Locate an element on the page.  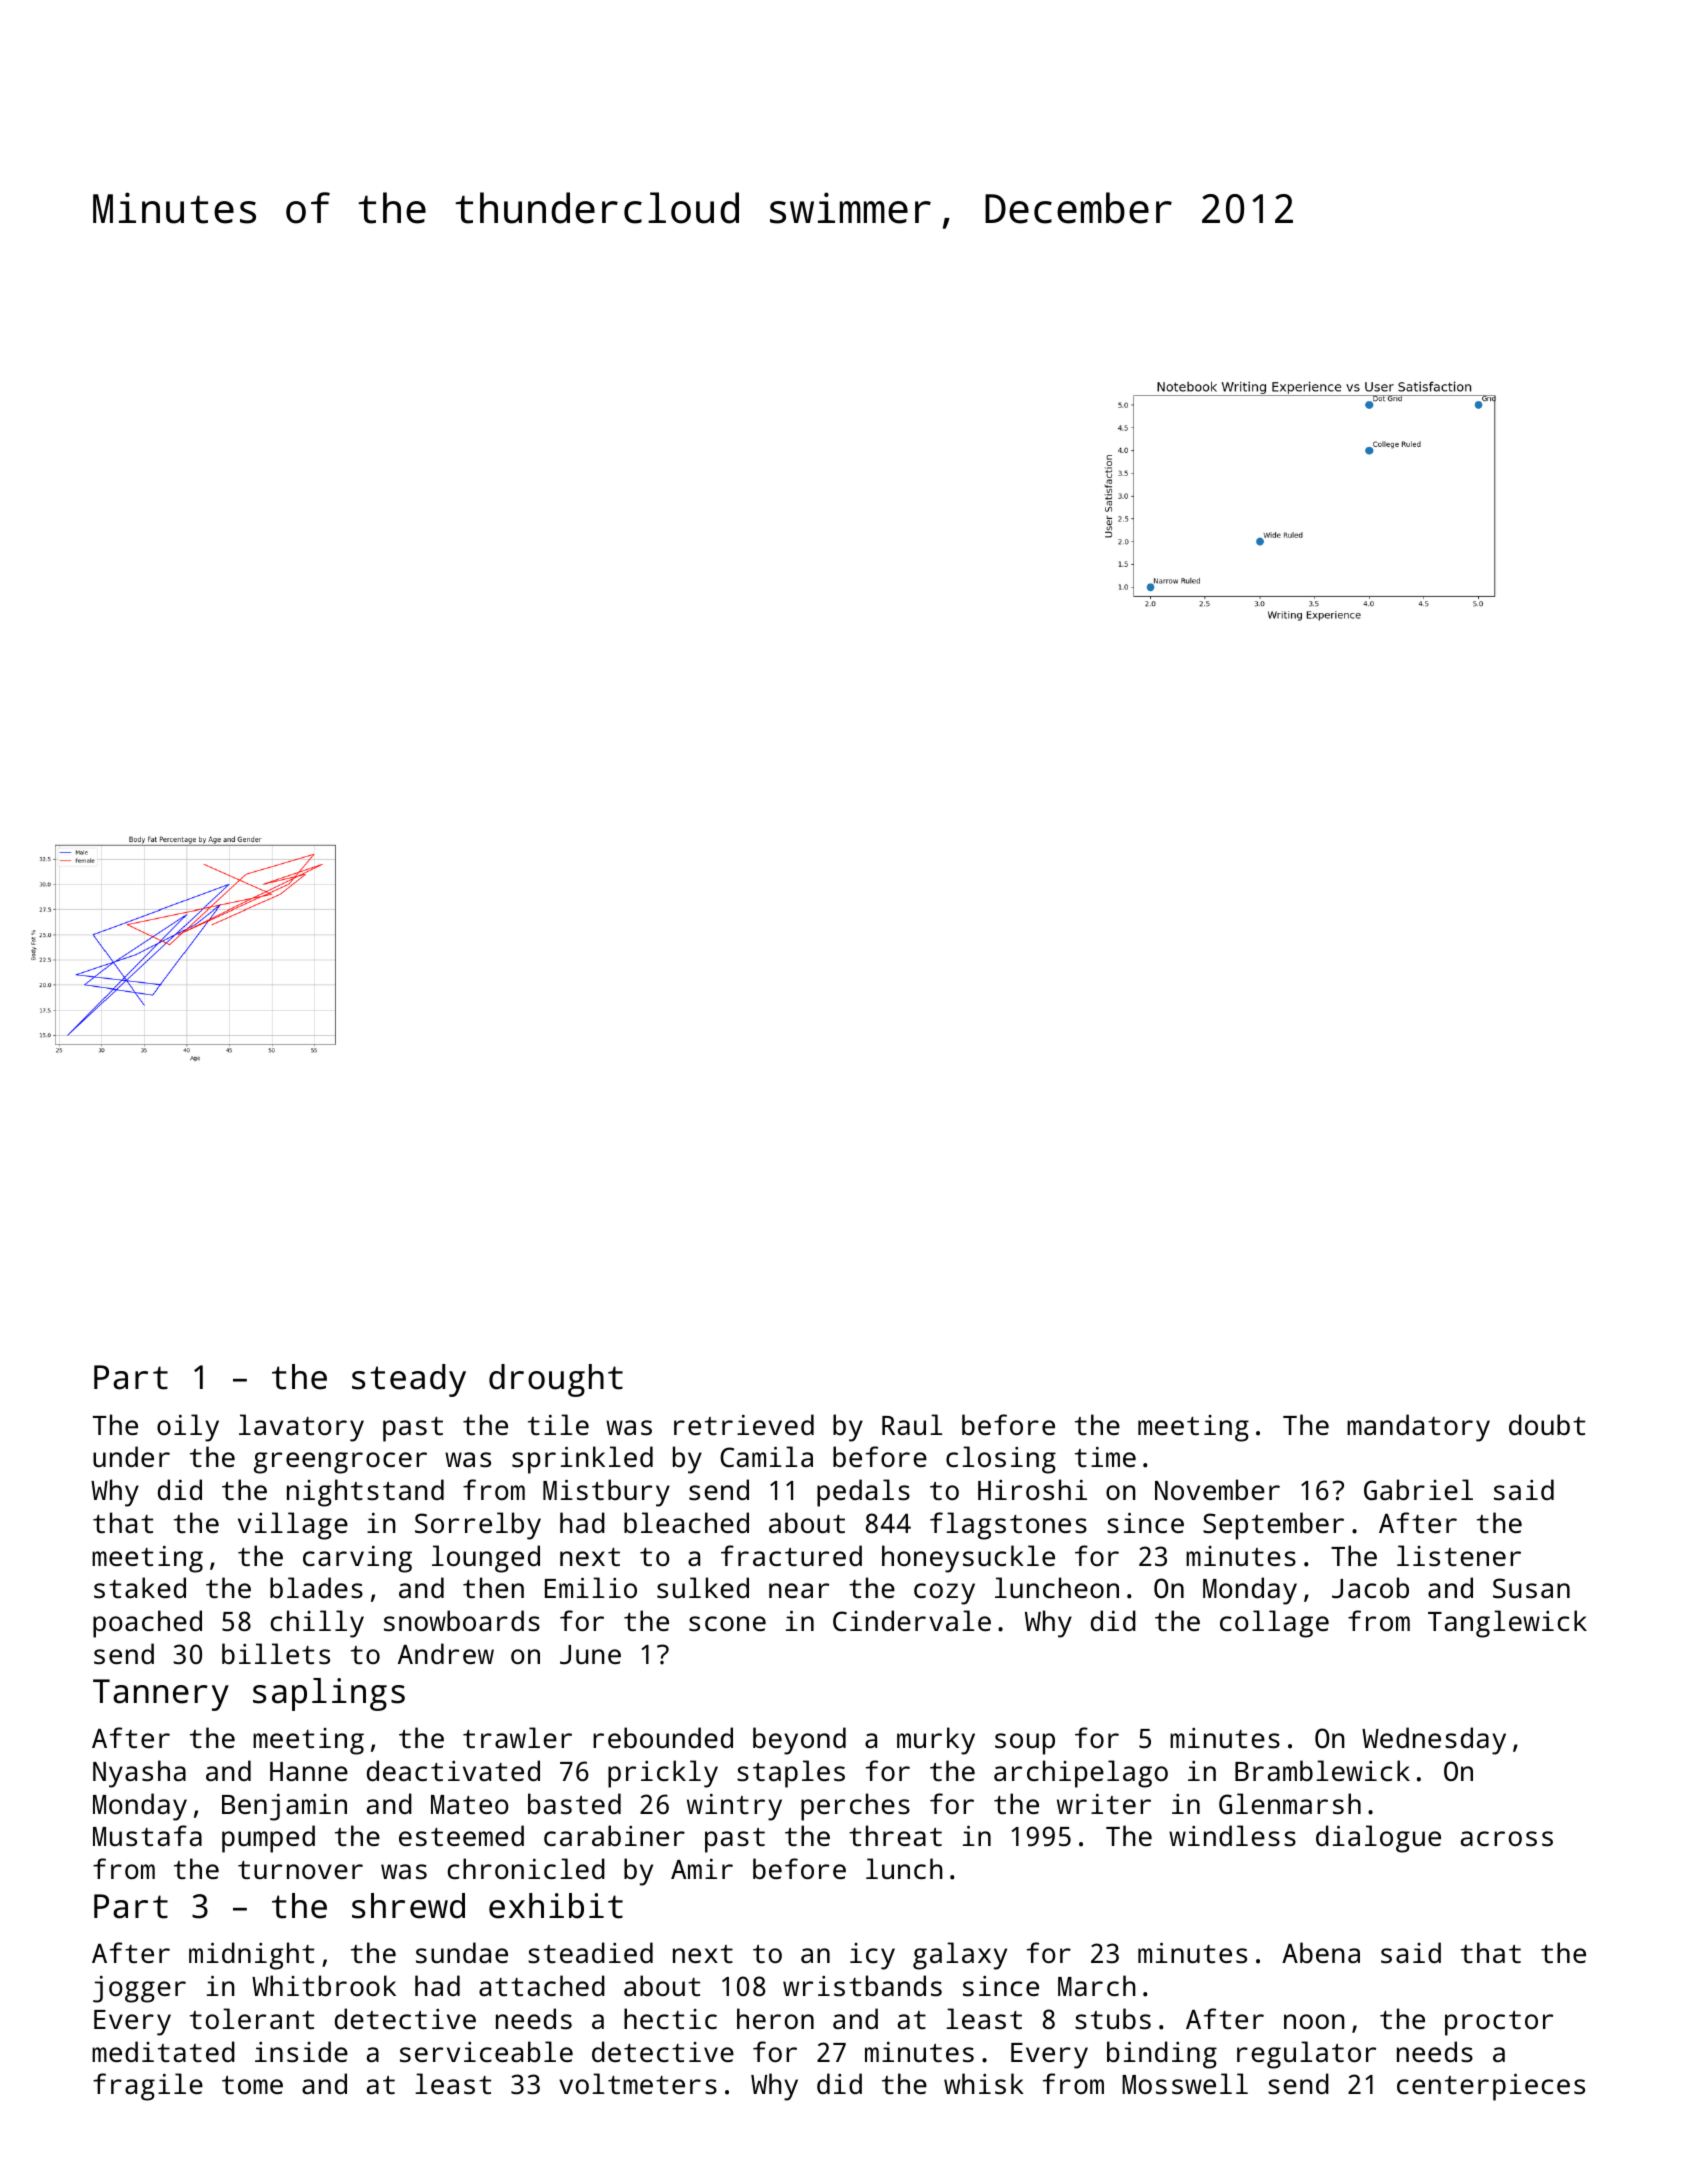
Tanglewick is located at coordinates (1507, 1624).
